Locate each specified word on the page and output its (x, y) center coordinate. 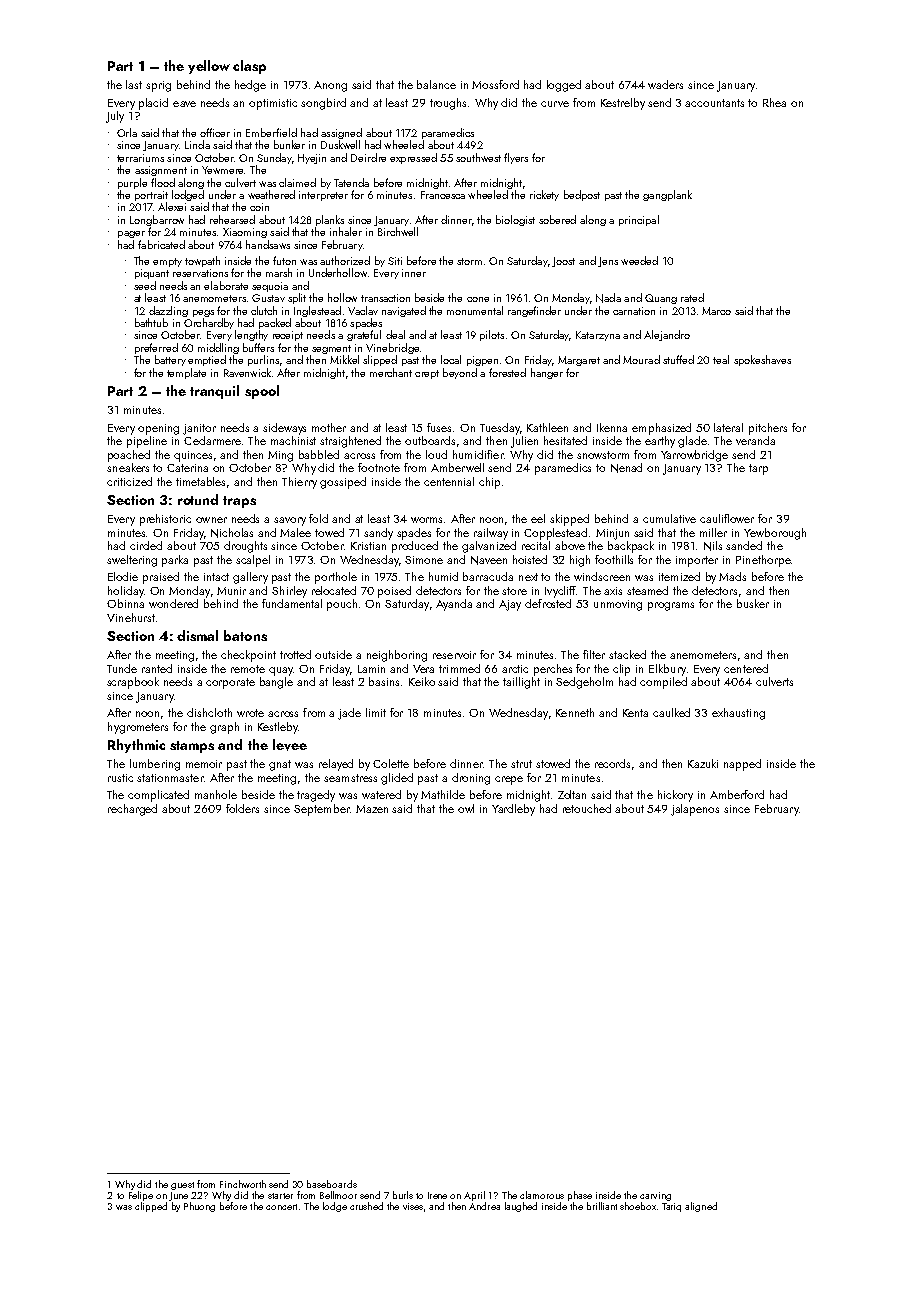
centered (746, 668)
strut (521, 764)
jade (349, 714)
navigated (404, 311)
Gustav (268, 298)
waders (665, 84)
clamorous (542, 1195)
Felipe (141, 1196)
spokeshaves (762, 360)
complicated (158, 796)
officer (215, 132)
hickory (675, 796)
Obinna (125, 603)
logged (564, 86)
